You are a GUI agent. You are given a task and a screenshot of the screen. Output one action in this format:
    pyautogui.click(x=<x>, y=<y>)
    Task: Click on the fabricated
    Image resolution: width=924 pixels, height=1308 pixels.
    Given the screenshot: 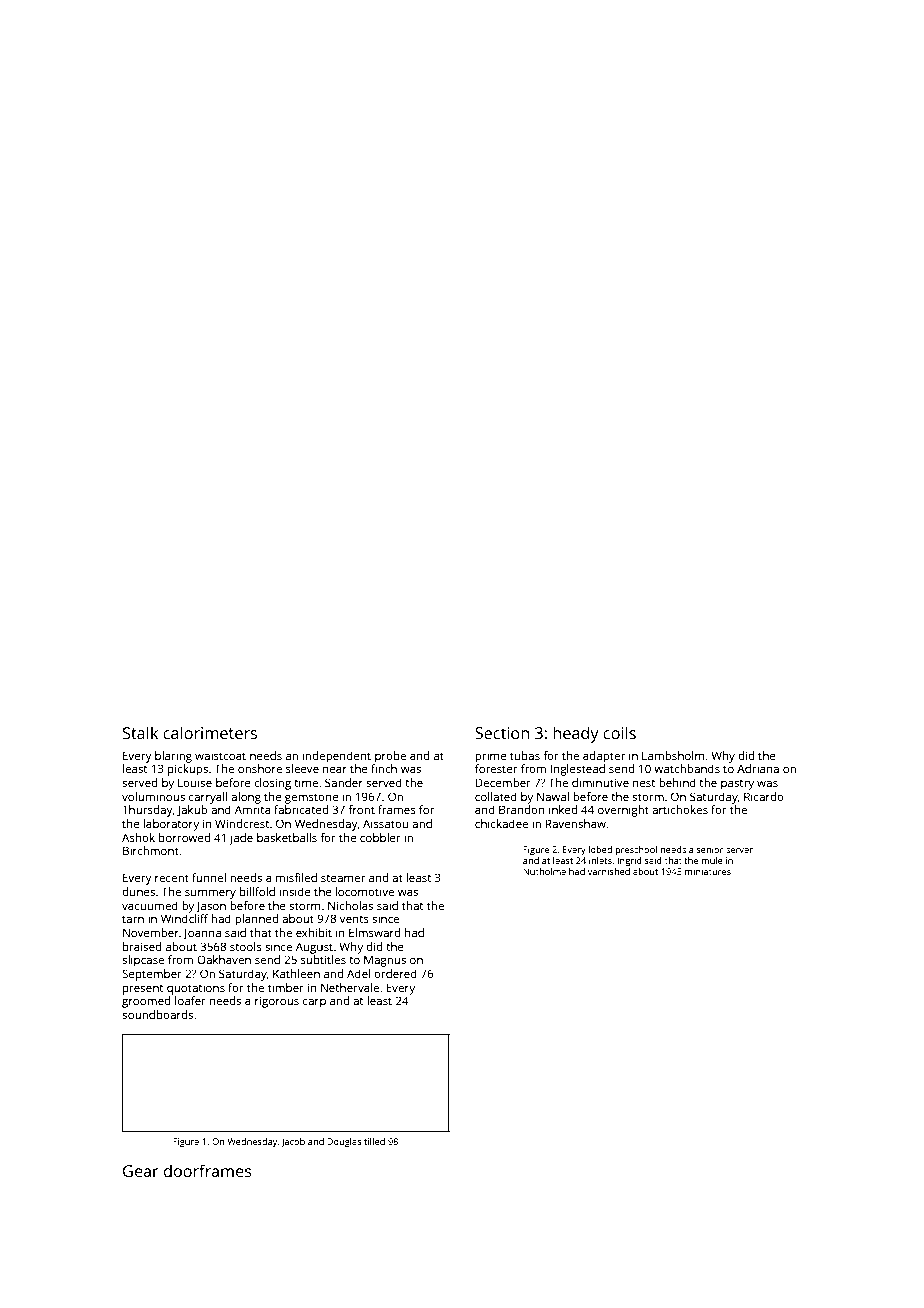 What is the action you would take?
    pyautogui.click(x=301, y=809)
